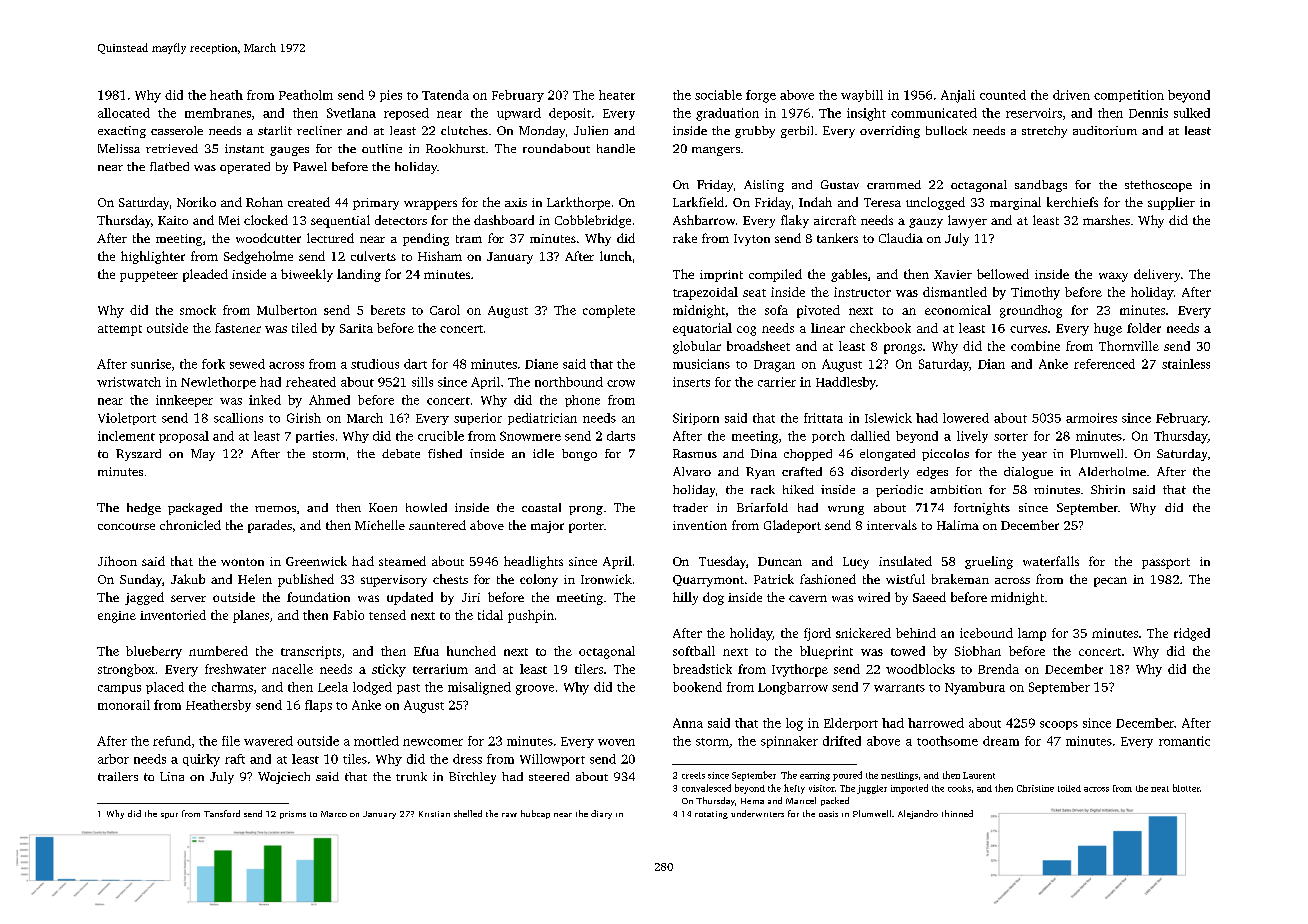 This screenshot has height=924, width=1308. Describe the element at coordinates (124, 113) in the screenshot. I see `allocated` at that location.
